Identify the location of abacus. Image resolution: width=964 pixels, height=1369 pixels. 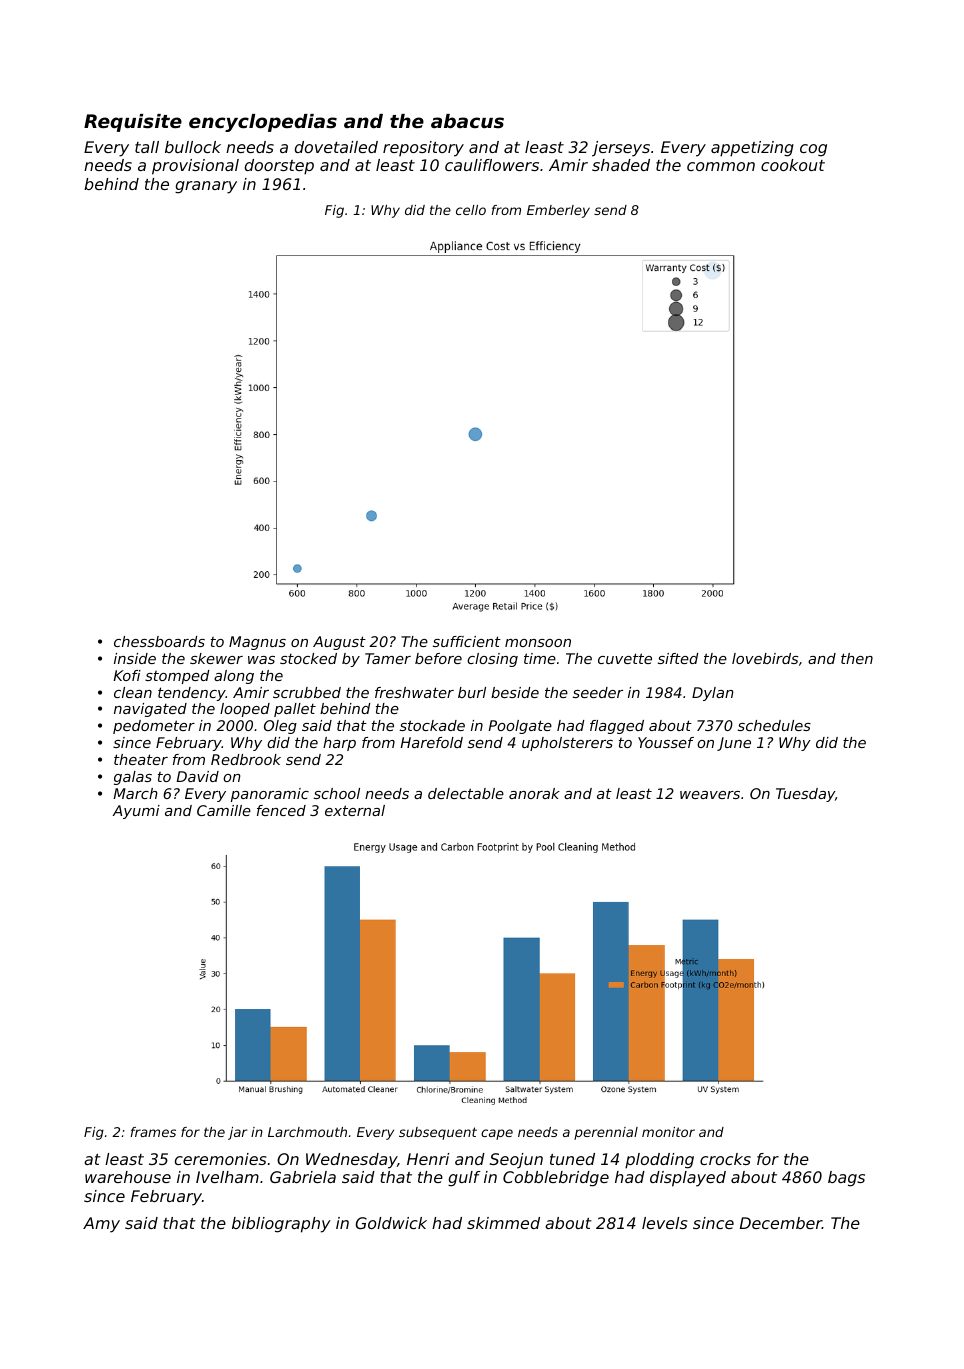
(467, 121).
